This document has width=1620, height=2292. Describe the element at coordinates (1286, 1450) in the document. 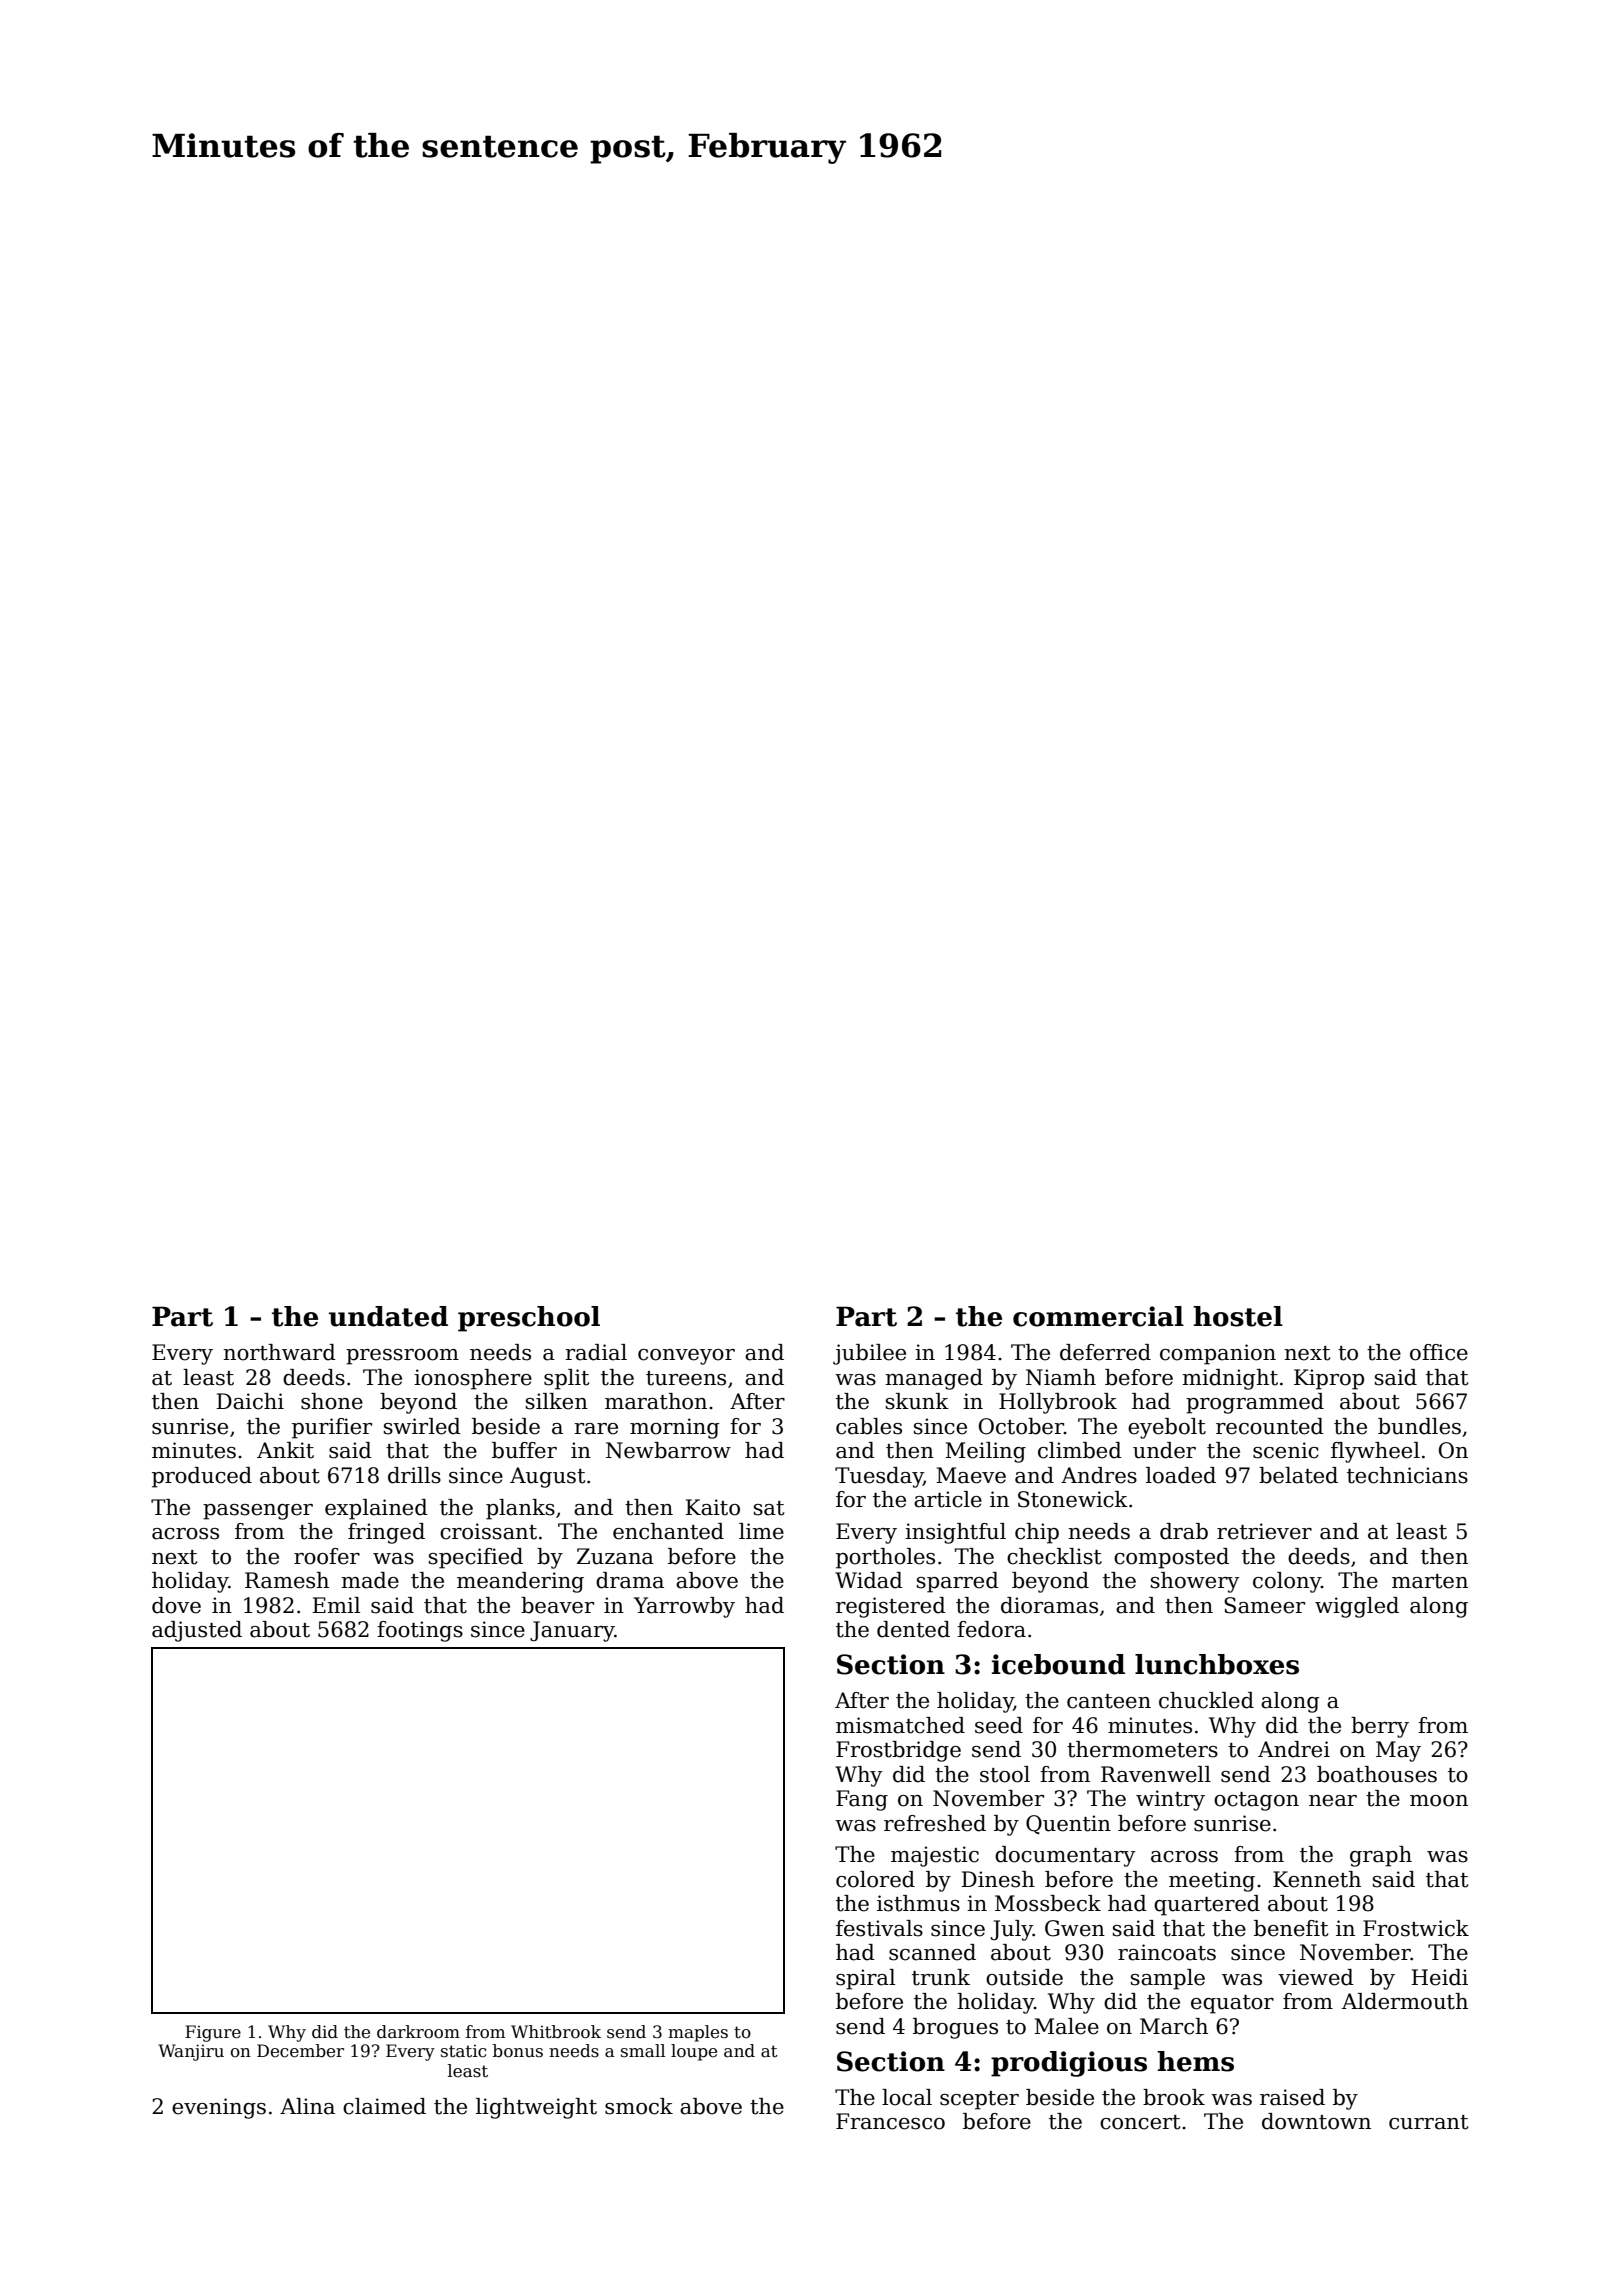

I see `scenic` at that location.
